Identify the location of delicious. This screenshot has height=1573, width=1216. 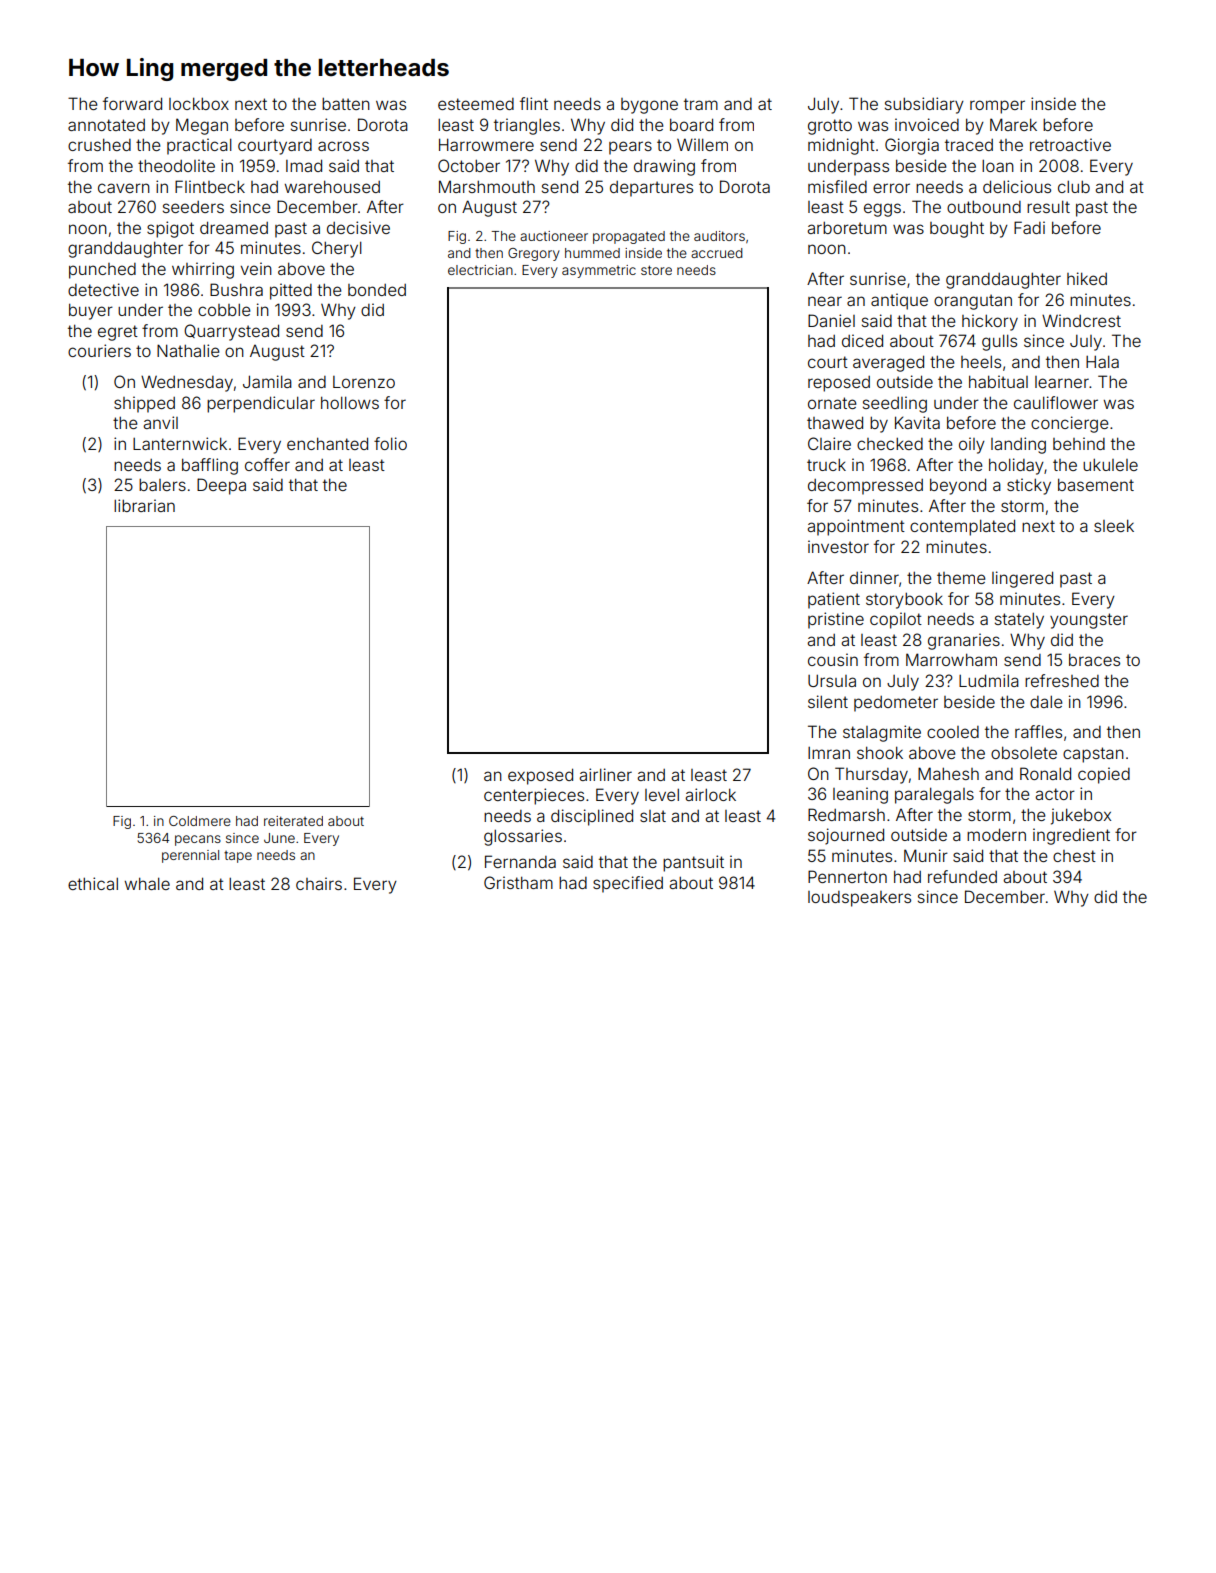
(1017, 186).
